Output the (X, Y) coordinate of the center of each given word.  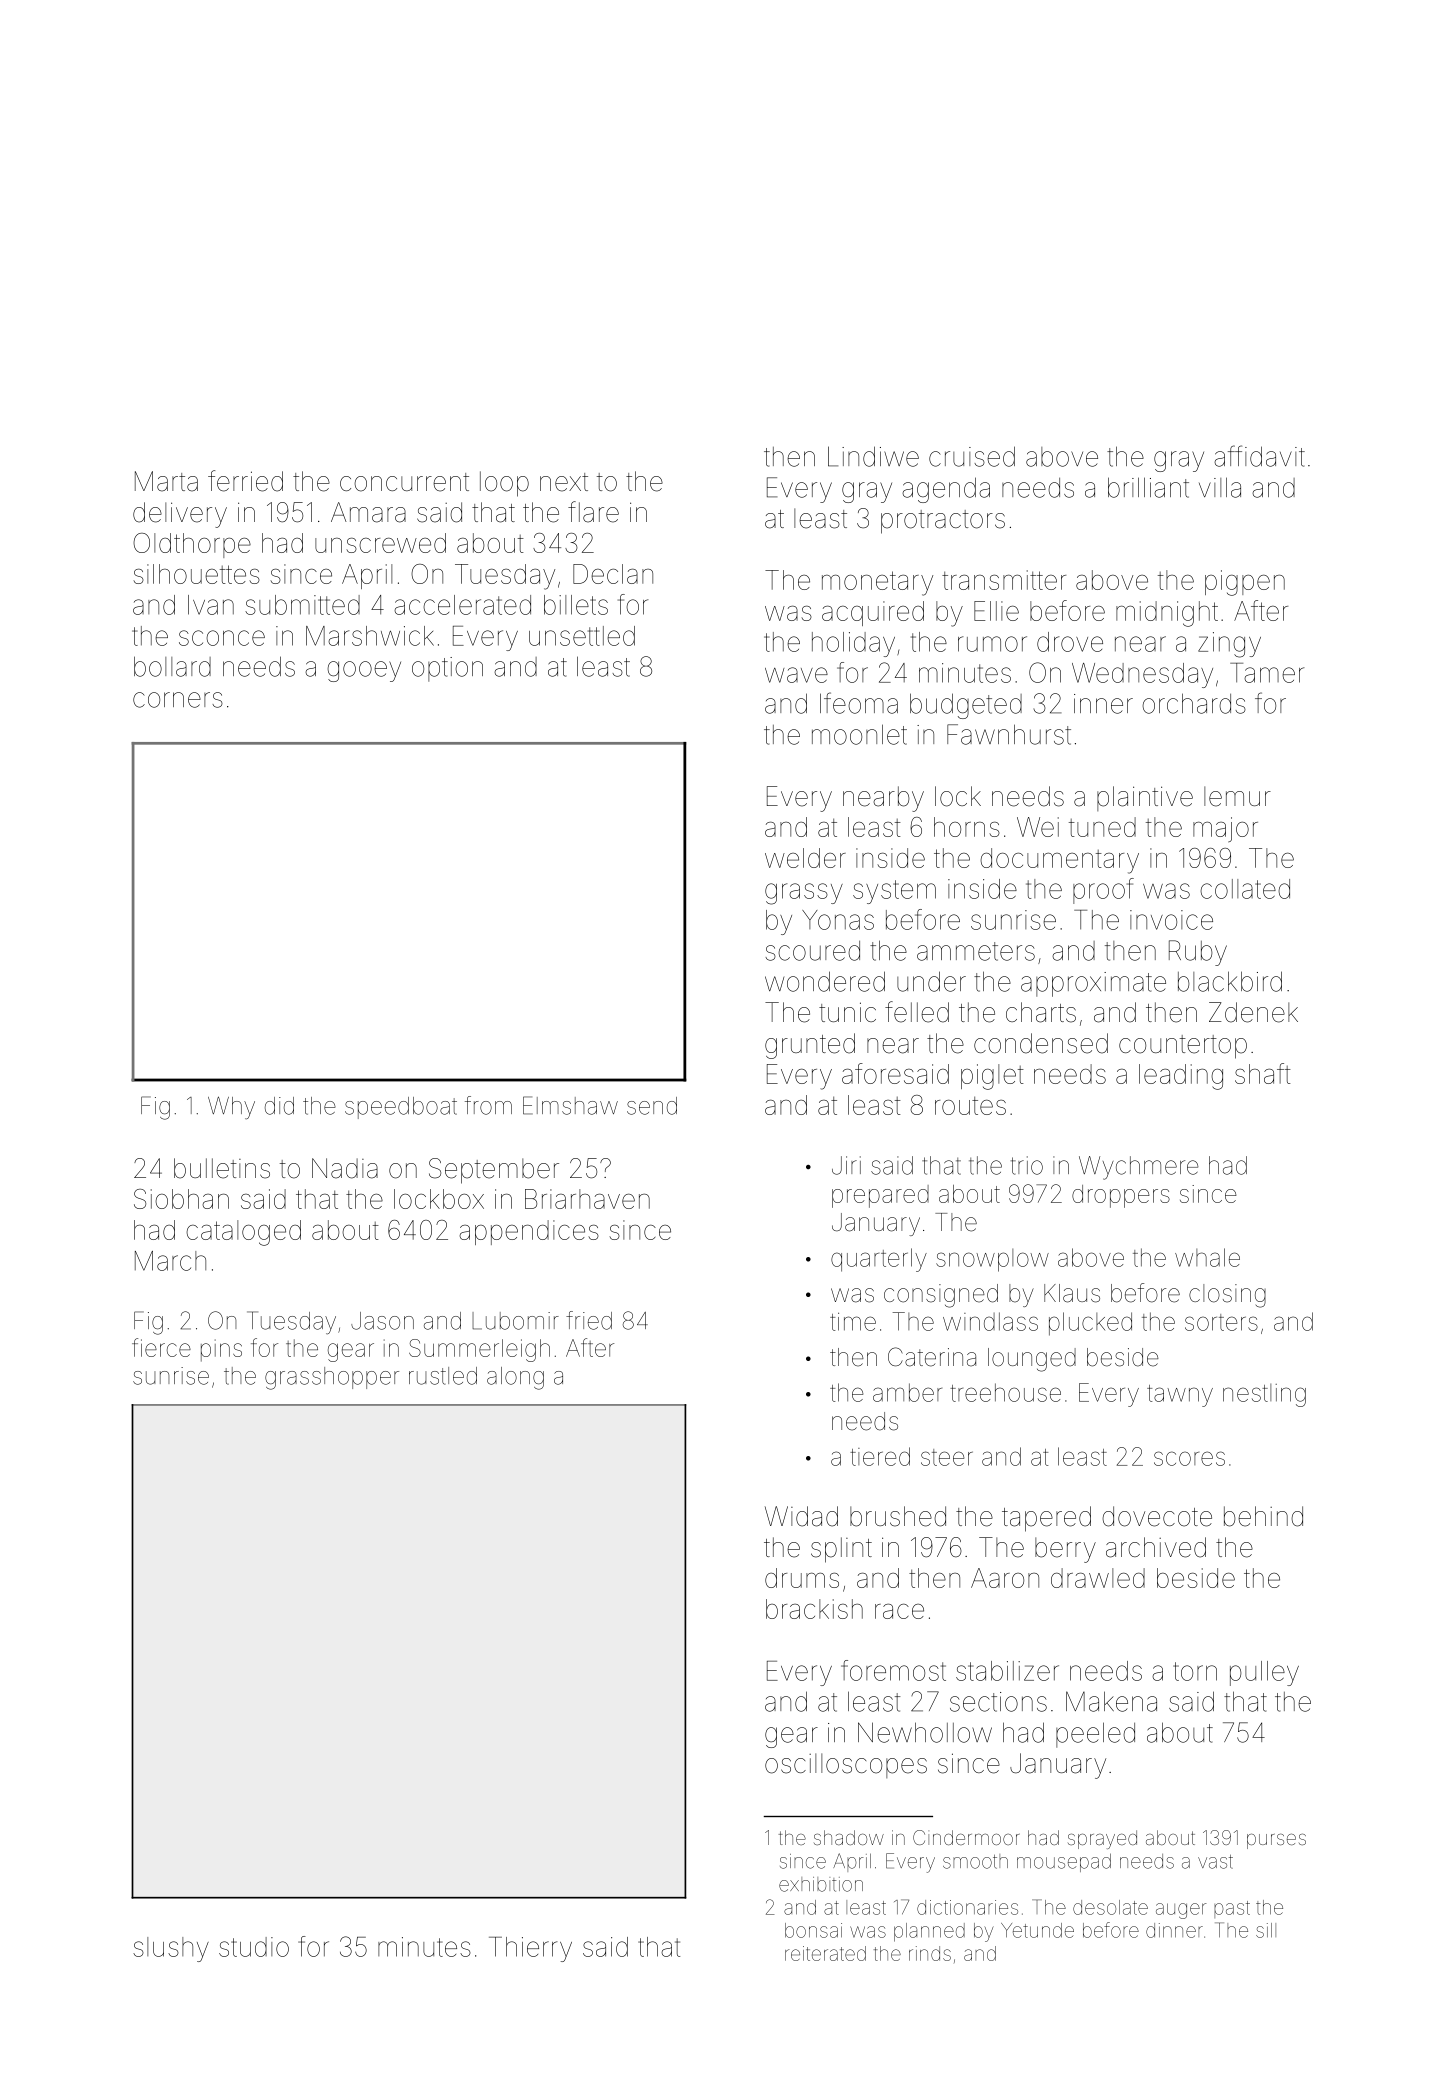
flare (593, 512)
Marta (166, 481)
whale (1207, 1257)
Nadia (345, 1168)
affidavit (1259, 456)
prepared (880, 1196)
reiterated (825, 1953)
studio (254, 1947)
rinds (930, 1953)
